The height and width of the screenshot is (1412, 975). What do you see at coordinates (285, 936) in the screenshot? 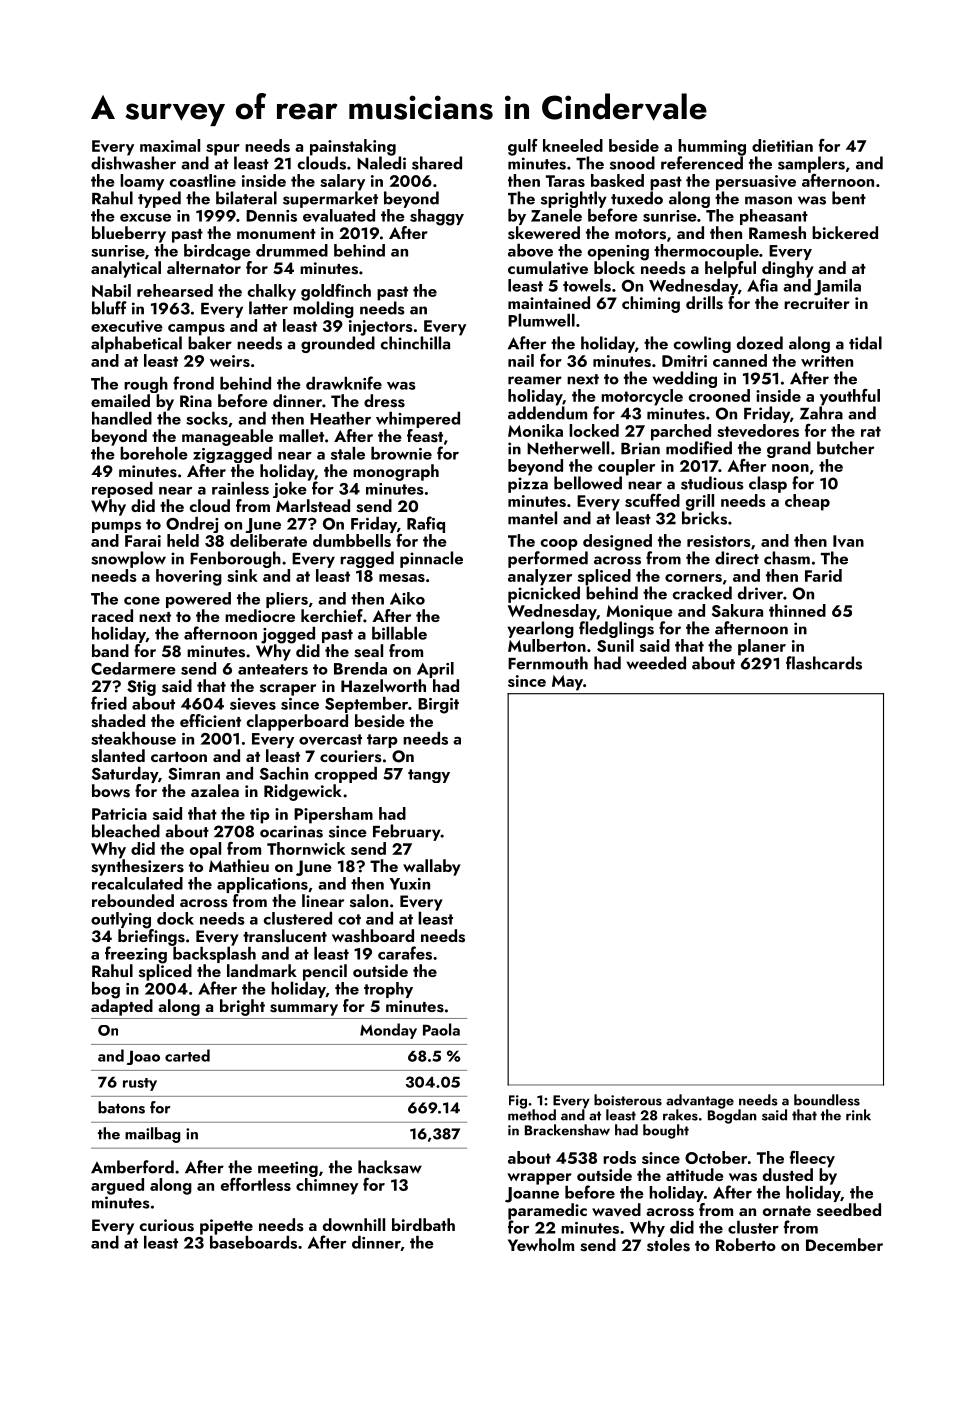
I see `translucent` at bounding box center [285, 936].
